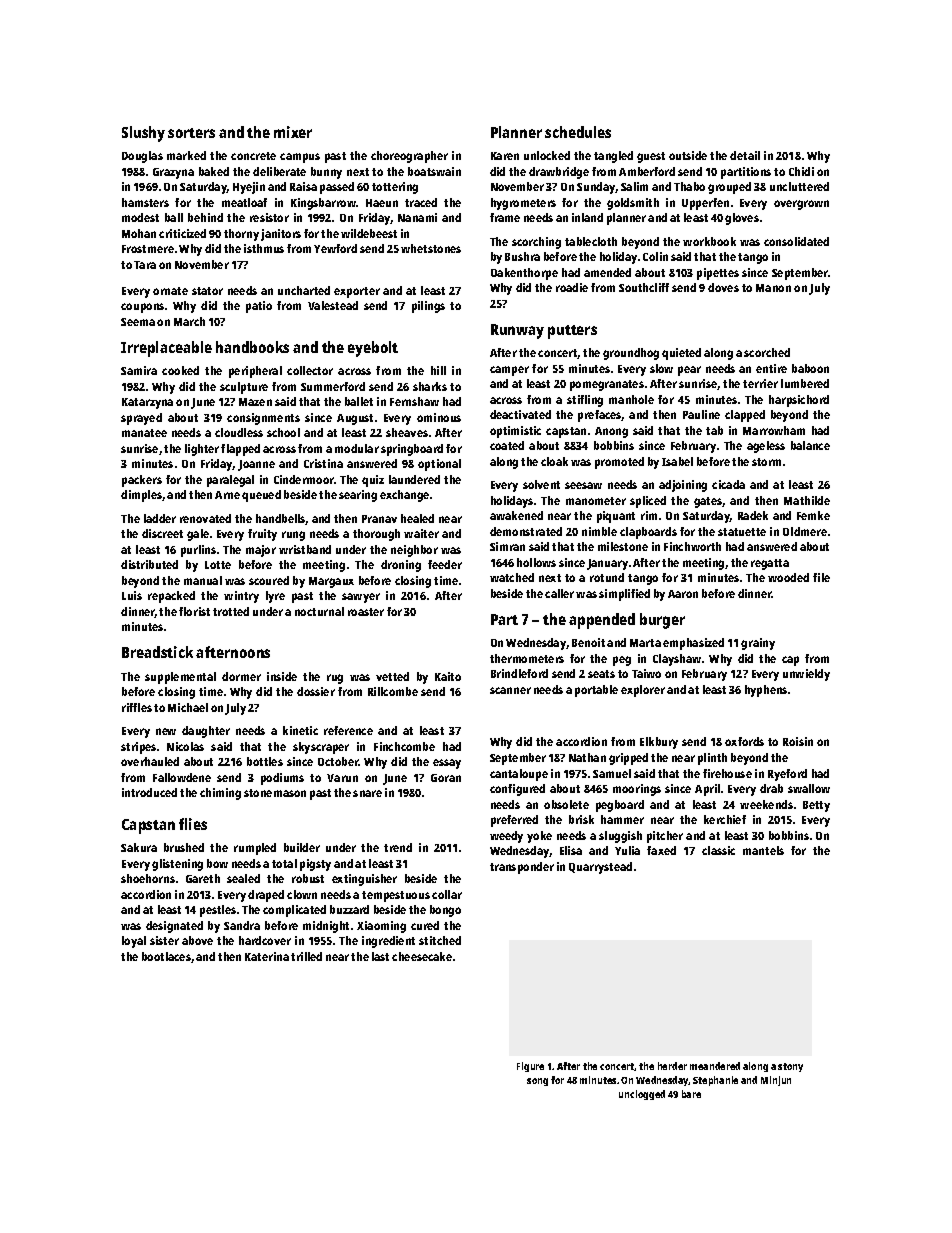 This screenshot has width=952, height=1233. What do you see at coordinates (207, 291) in the screenshot?
I see `stator` at bounding box center [207, 291].
